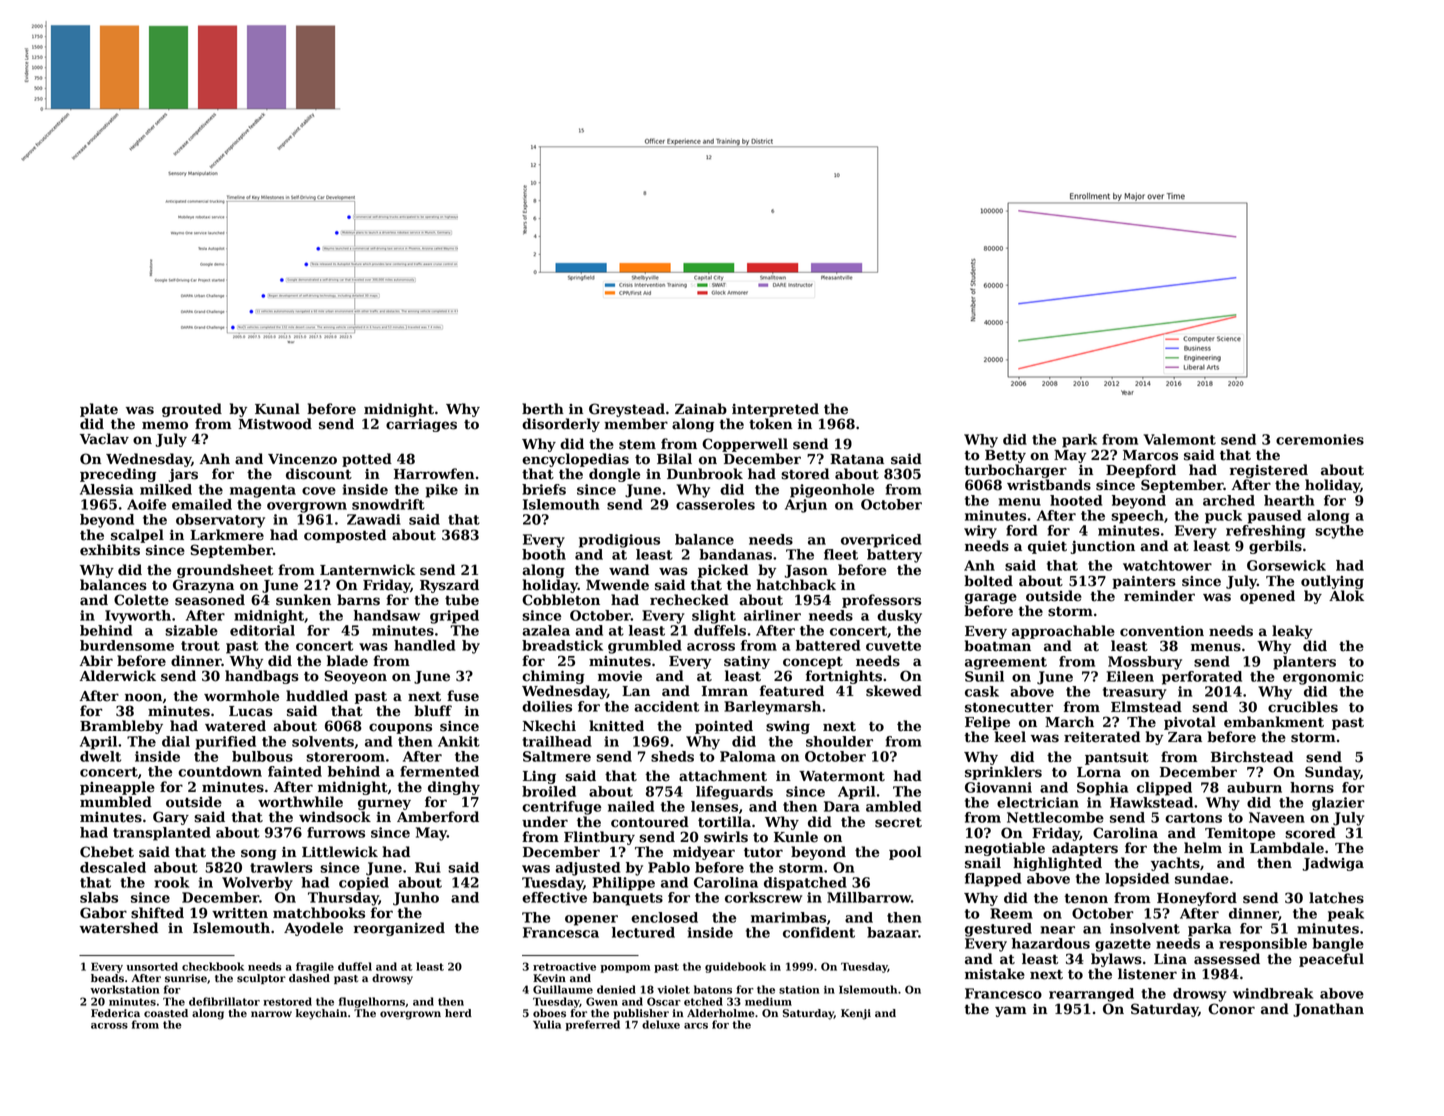 The width and height of the image is (1444, 1116). I want to click on Grazyna, so click(203, 586).
